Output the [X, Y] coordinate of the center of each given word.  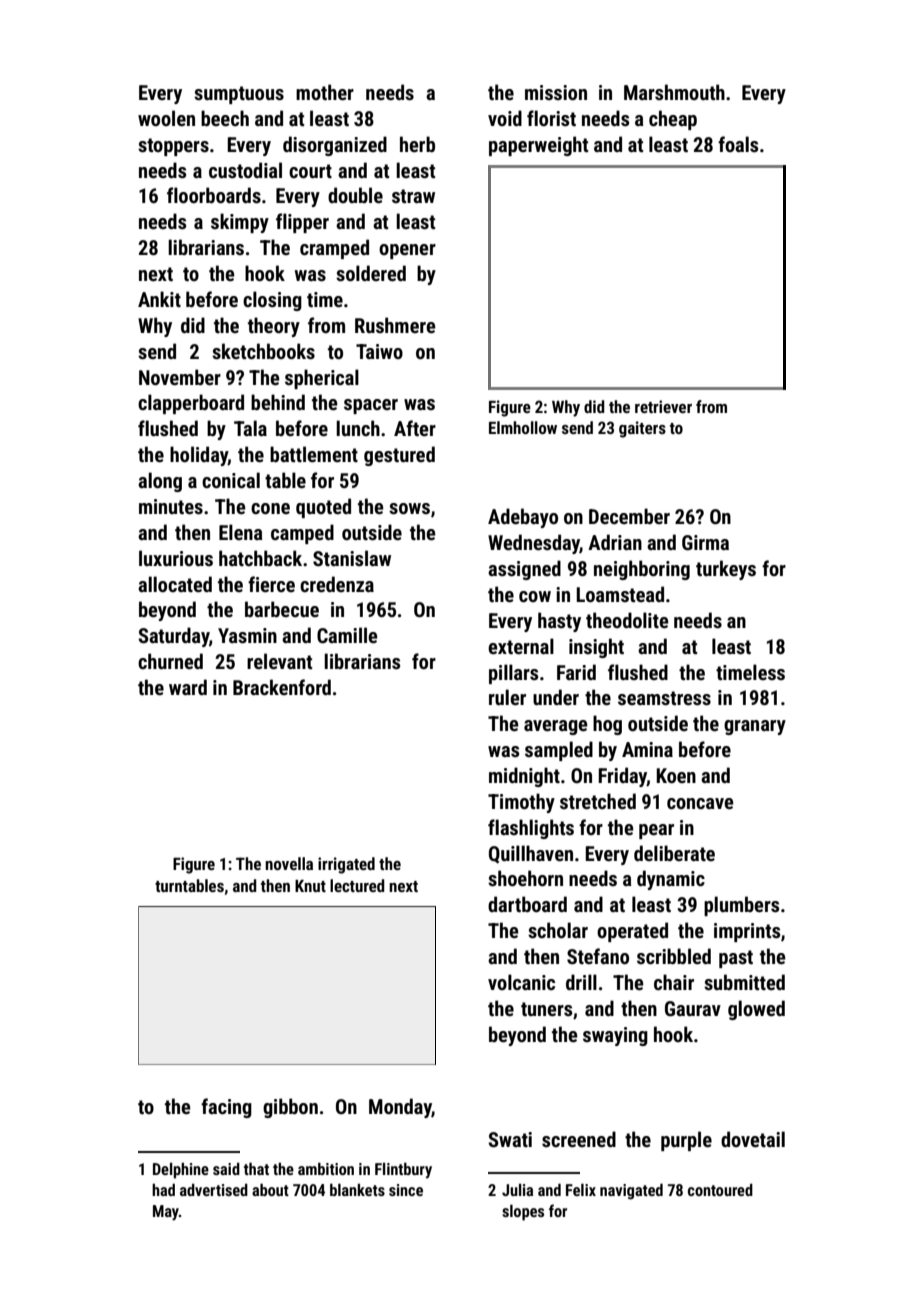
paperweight [538, 146]
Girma [705, 542]
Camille [347, 635]
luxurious [176, 558]
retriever [663, 406]
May [166, 1213]
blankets [357, 1189]
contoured [720, 1190]
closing [272, 301]
